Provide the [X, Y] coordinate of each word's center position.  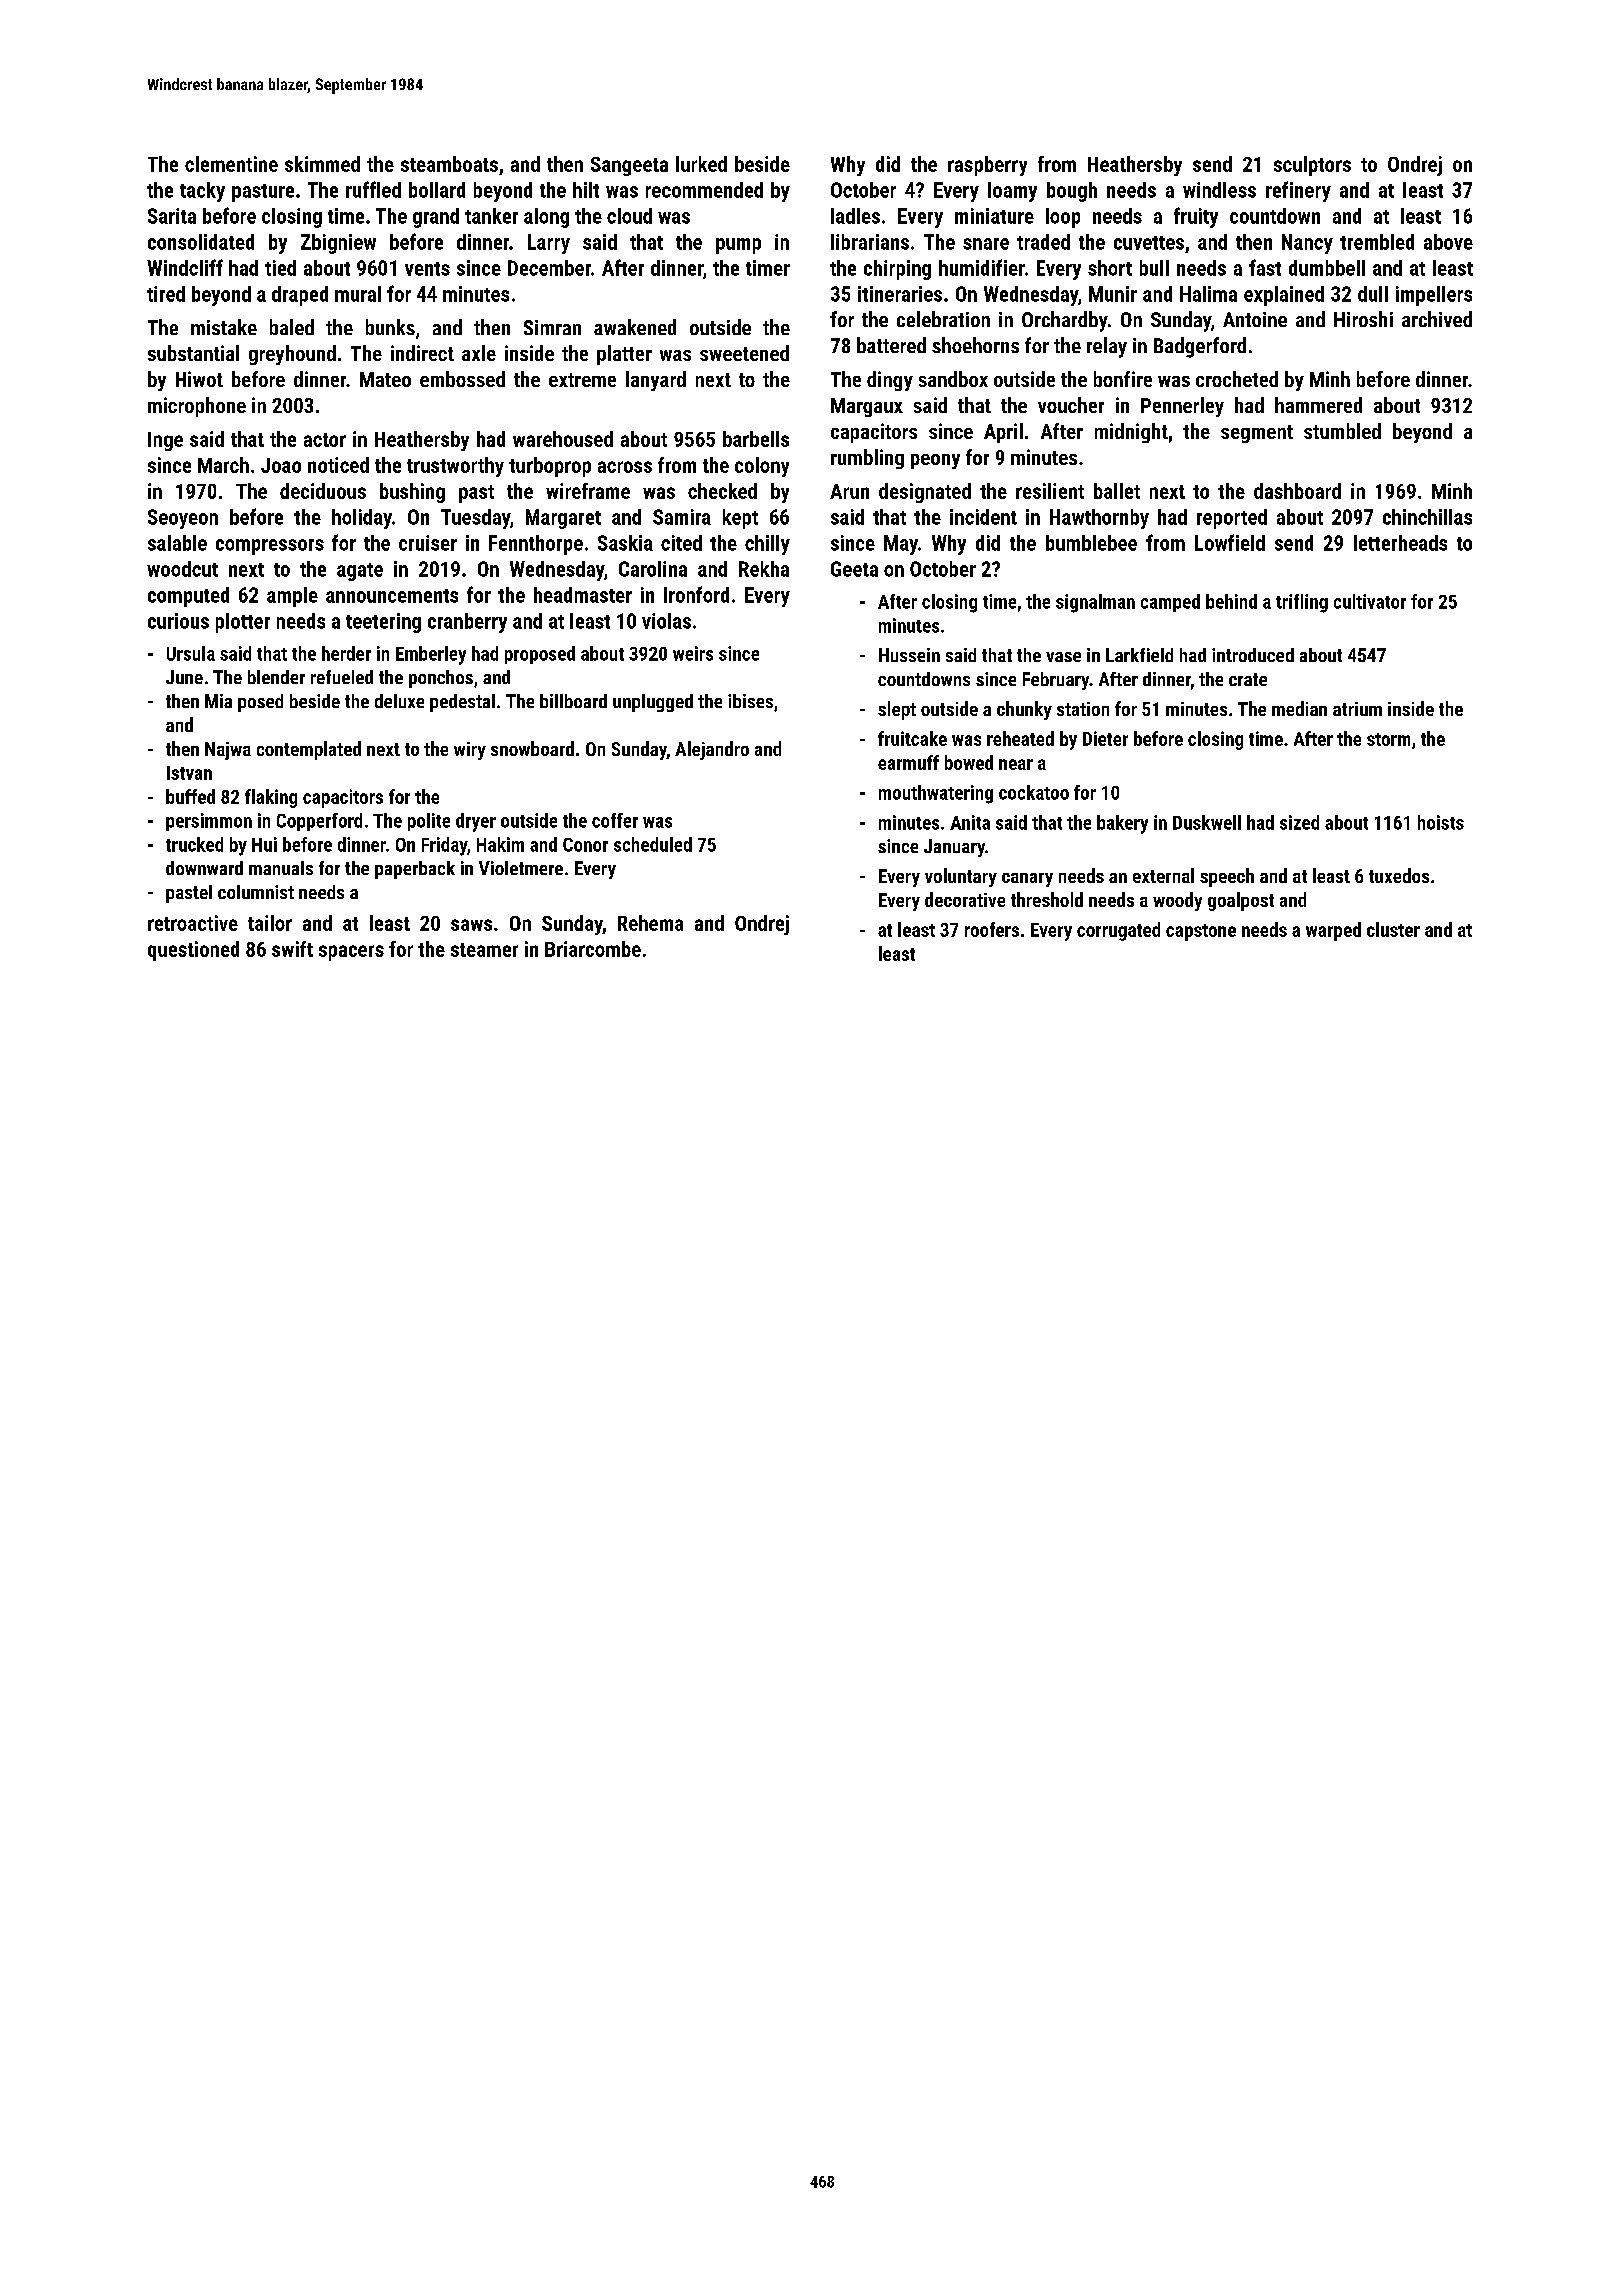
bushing [412, 493]
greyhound [292, 355]
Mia [218, 701]
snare [986, 244]
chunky [1024, 710]
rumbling [867, 459]
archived [1437, 319]
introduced [1253, 655]
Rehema [650, 923]
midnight [1131, 433]
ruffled [373, 189]
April [1003, 433]
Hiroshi [1363, 319]
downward [204, 868]
